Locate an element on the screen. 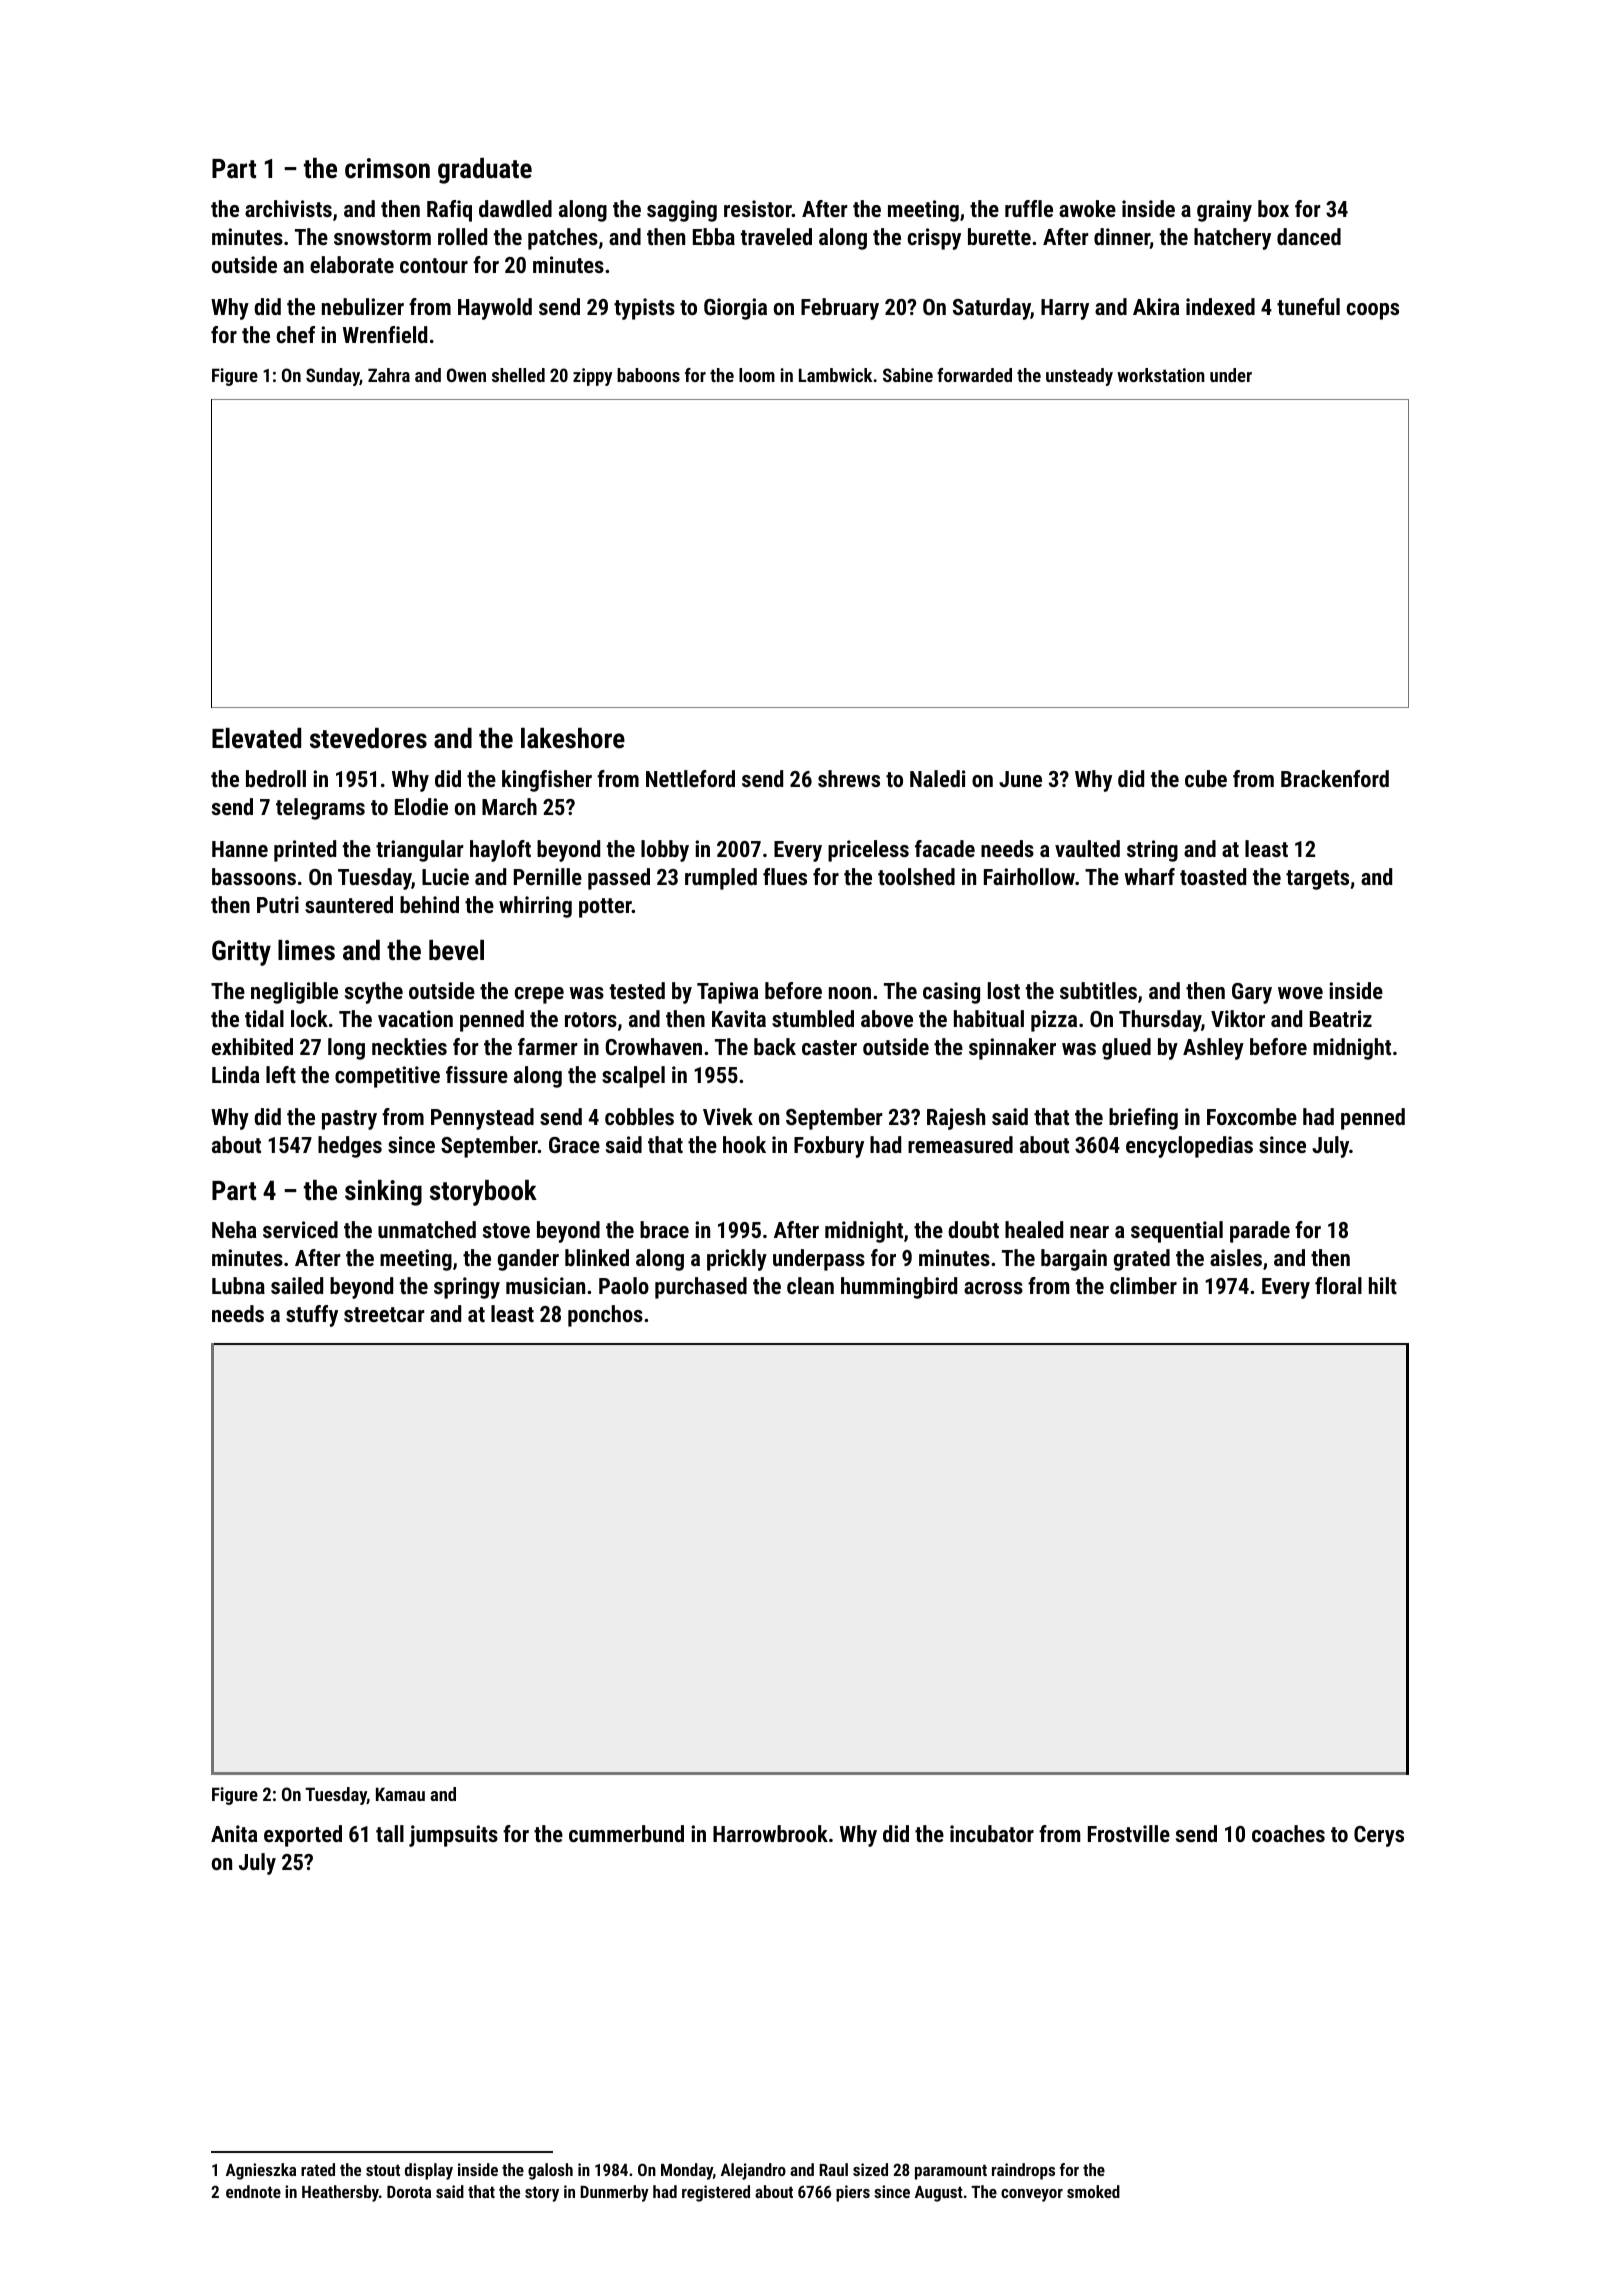 This screenshot has width=1620, height=2292. coops is located at coordinates (1373, 311).
